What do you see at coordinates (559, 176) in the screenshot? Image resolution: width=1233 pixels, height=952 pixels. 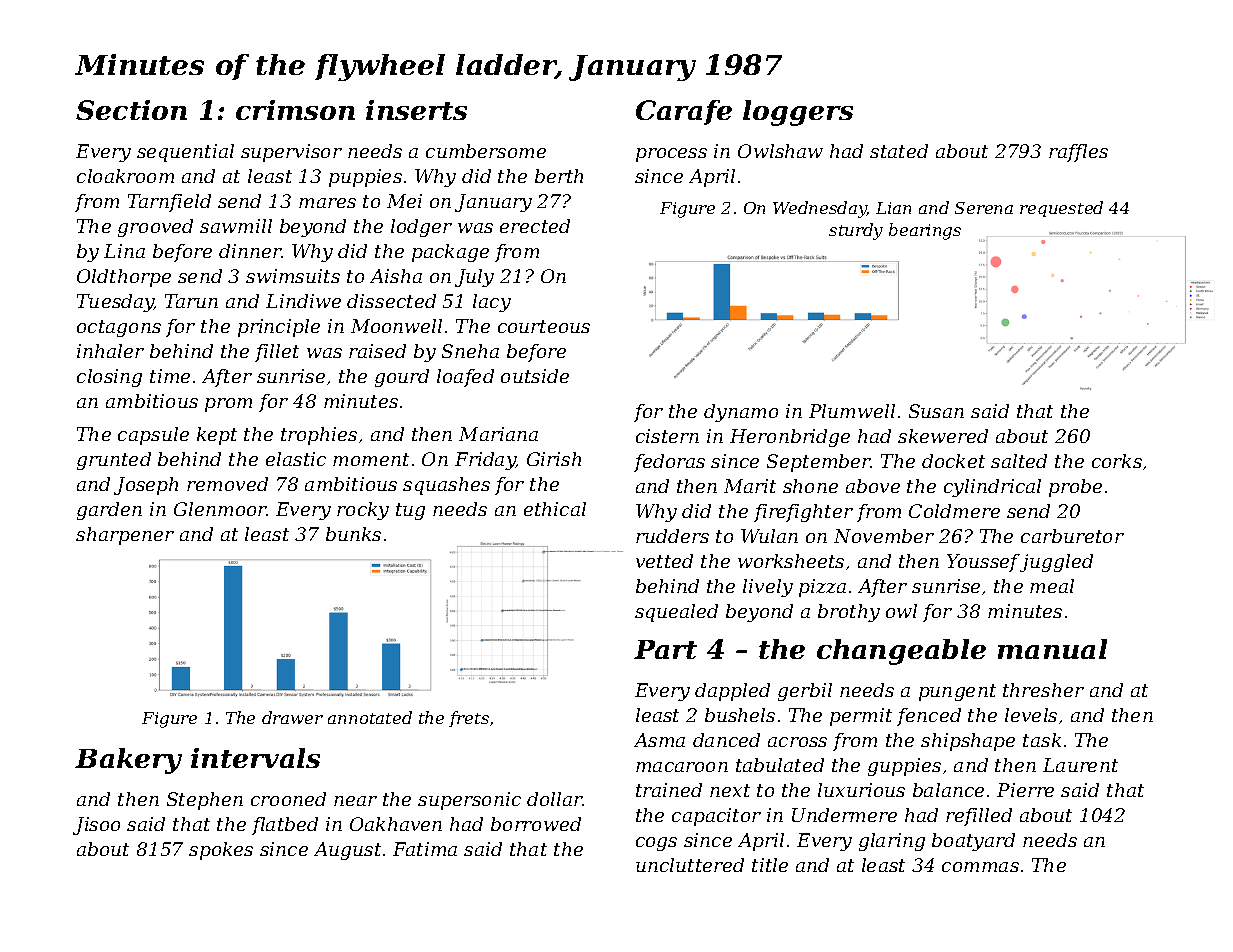 I see `berth` at bounding box center [559, 176].
